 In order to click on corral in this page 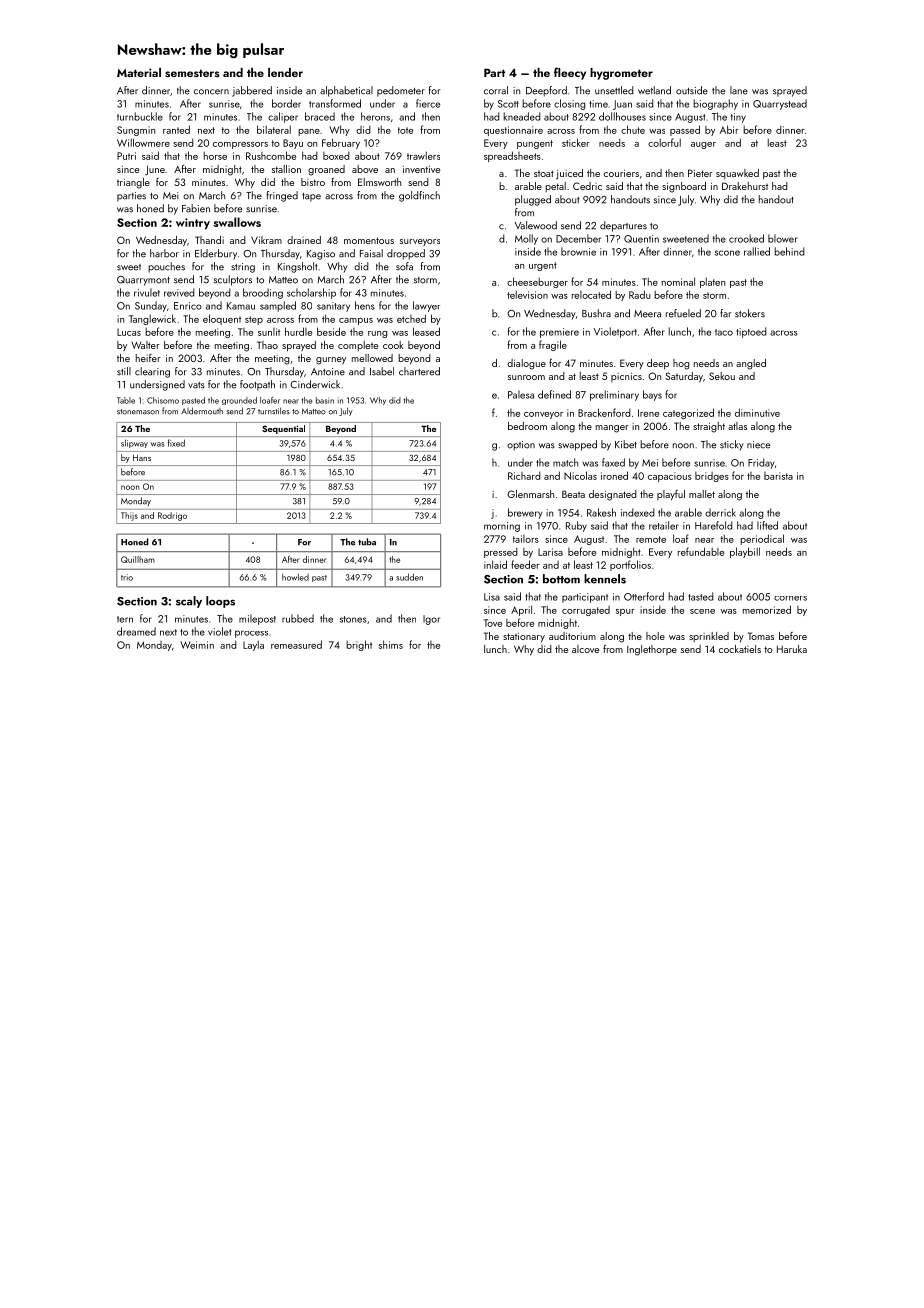, I will do `click(496, 90)`.
